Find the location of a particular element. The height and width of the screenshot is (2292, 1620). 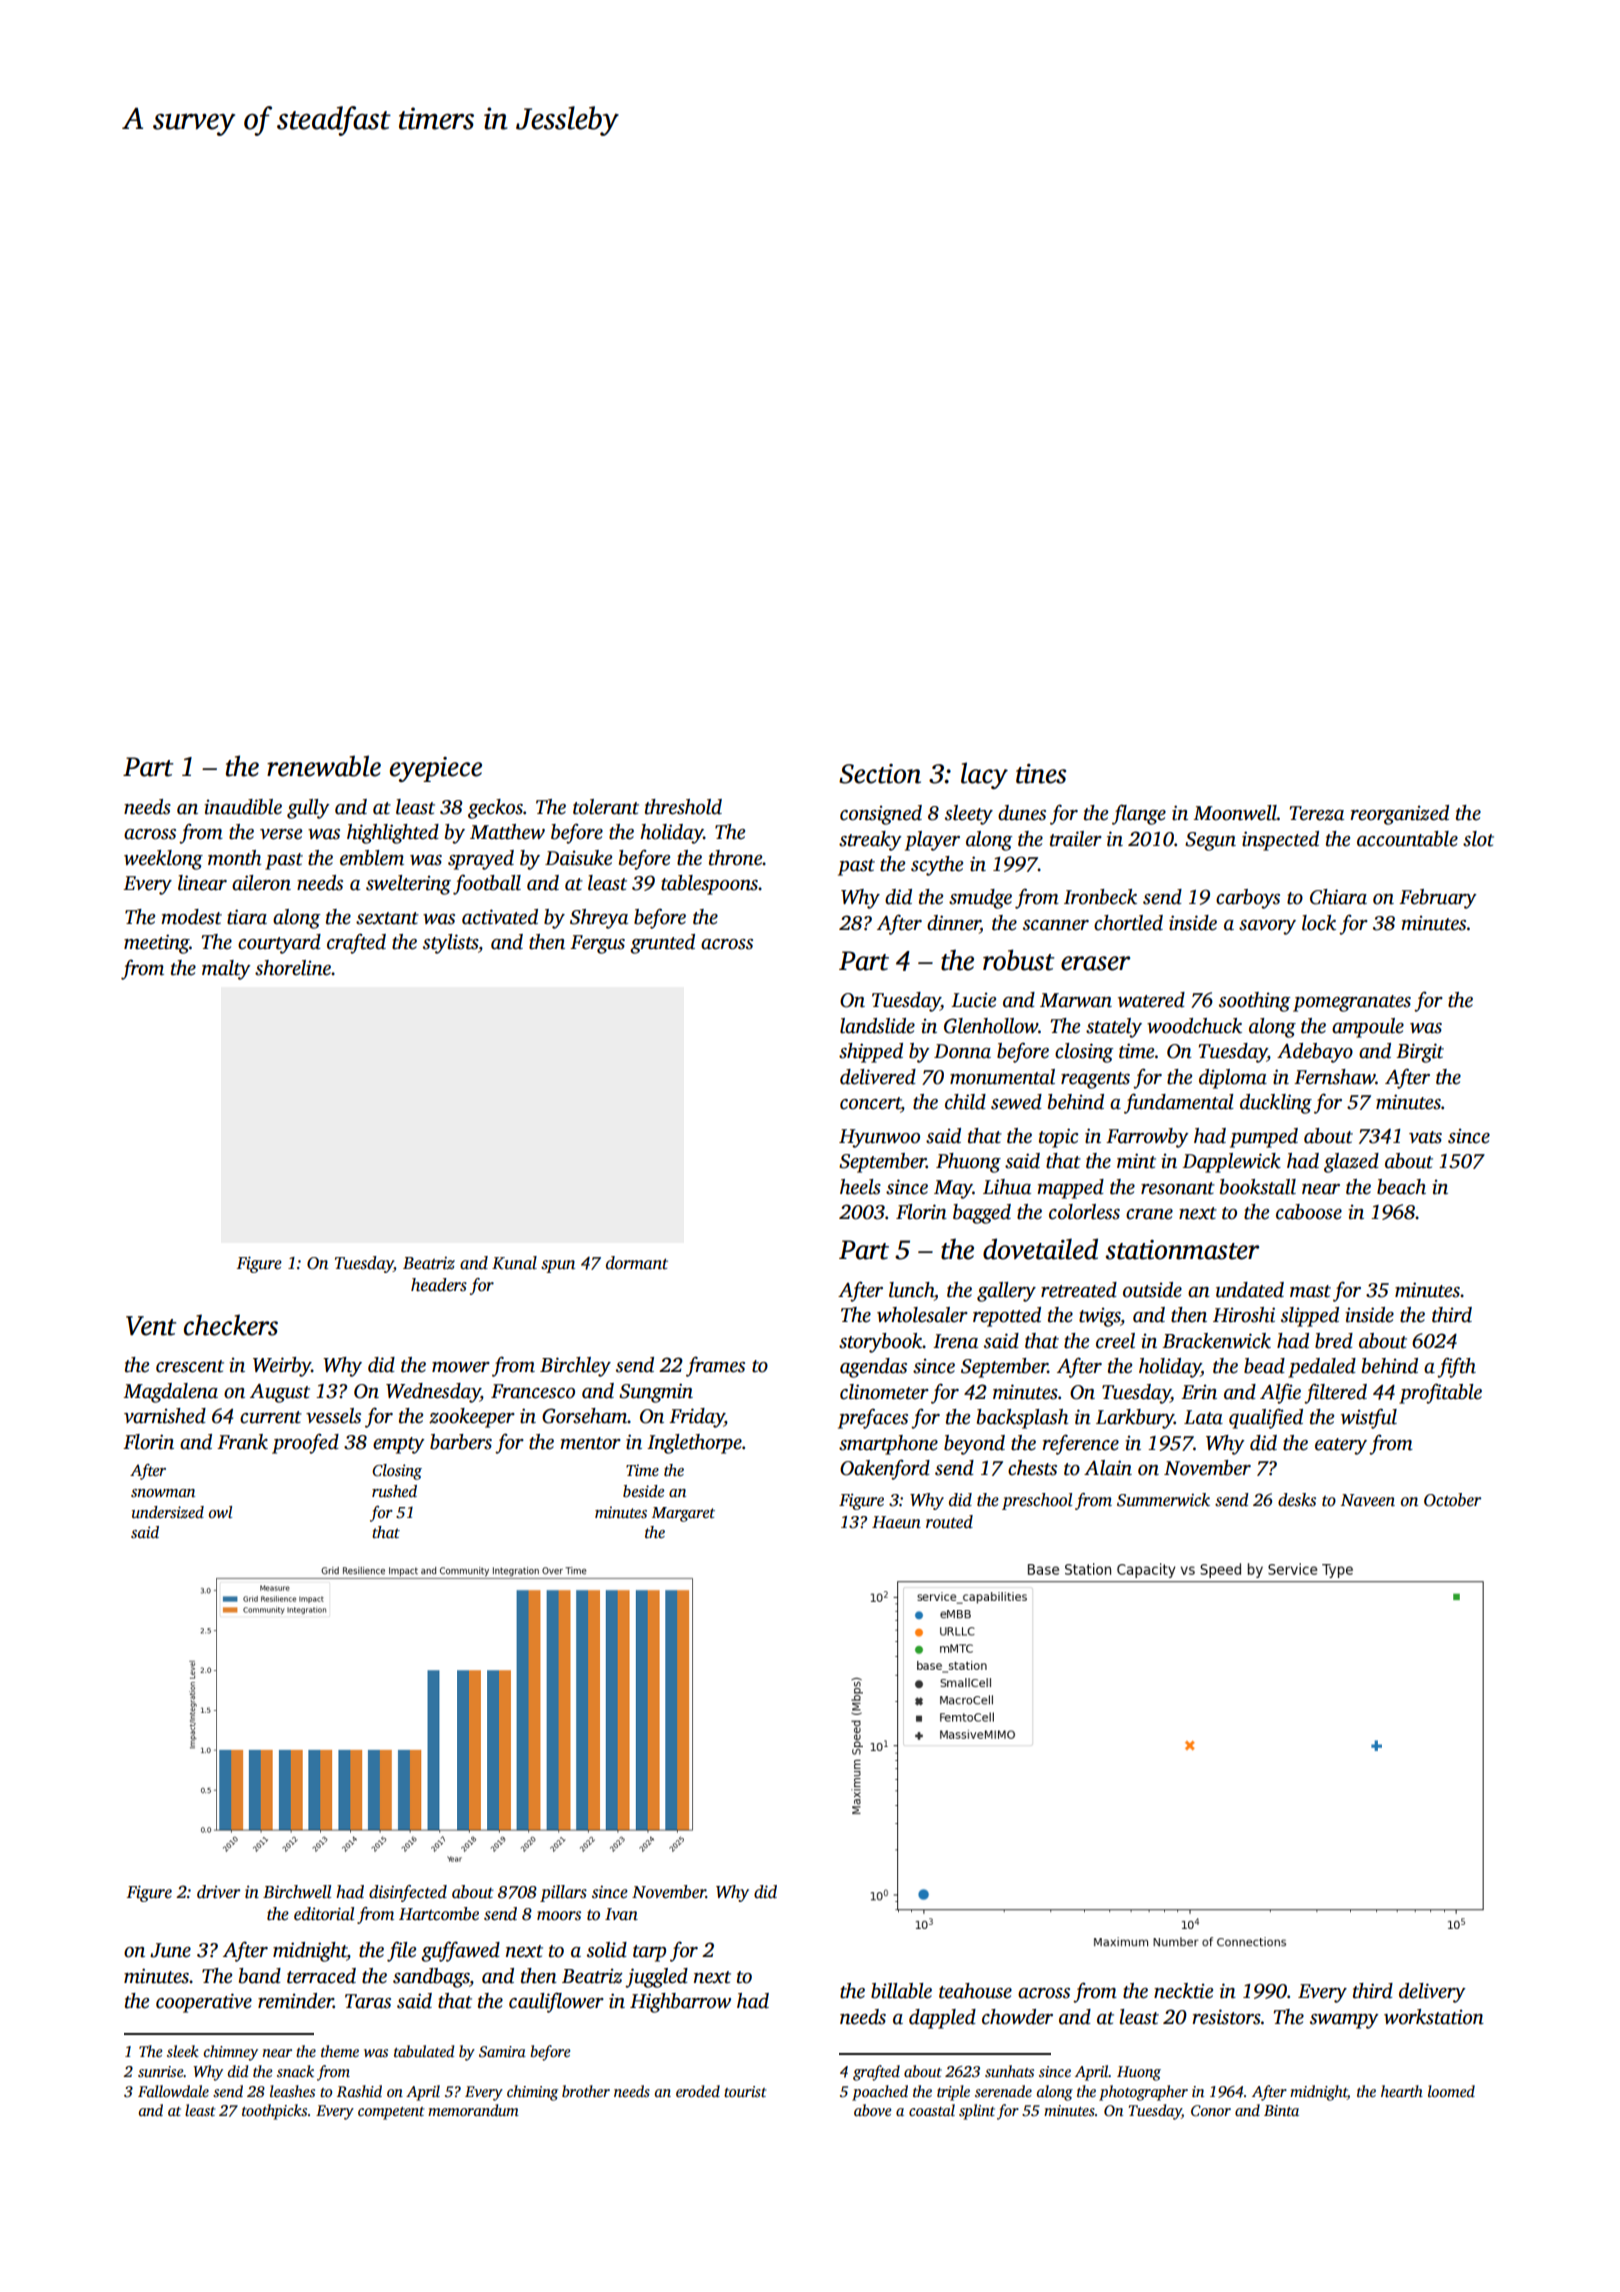

eyepiece is located at coordinates (436, 769).
